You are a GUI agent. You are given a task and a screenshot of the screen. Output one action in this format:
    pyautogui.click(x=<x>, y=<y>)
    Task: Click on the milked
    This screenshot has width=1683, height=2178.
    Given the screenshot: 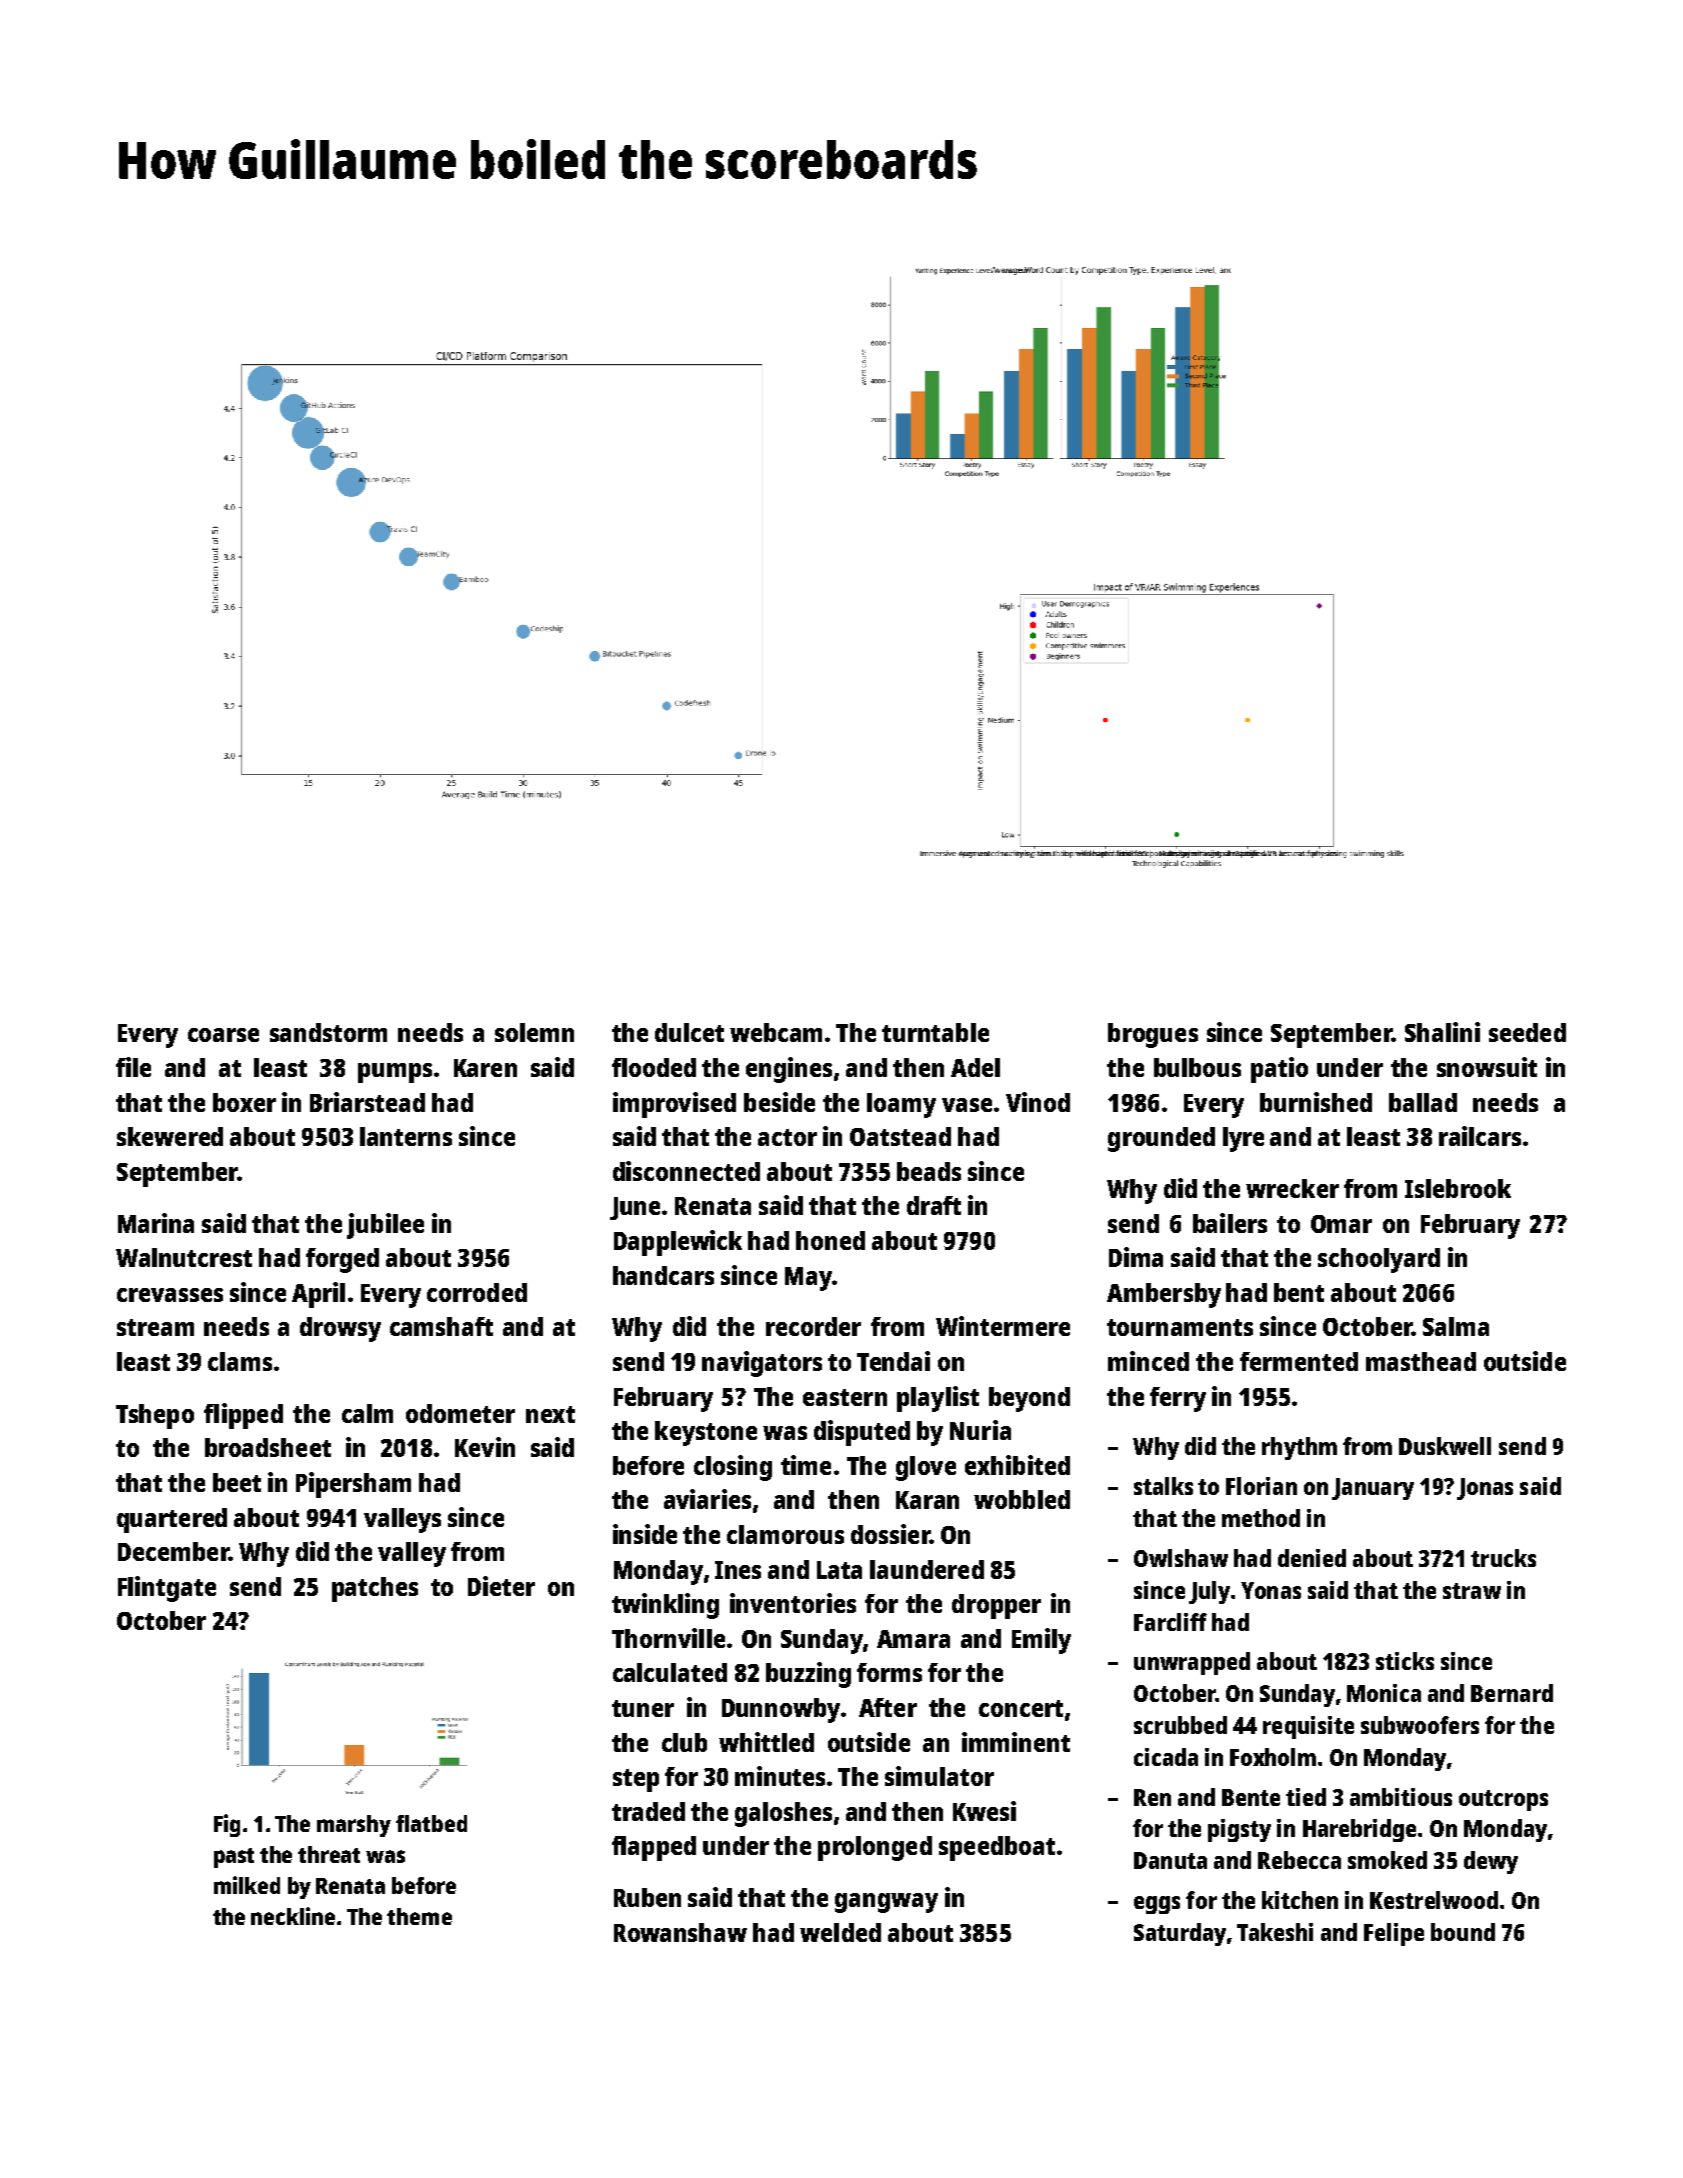 What is the action you would take?
    pyautogui.click(x=247, y=1885)
